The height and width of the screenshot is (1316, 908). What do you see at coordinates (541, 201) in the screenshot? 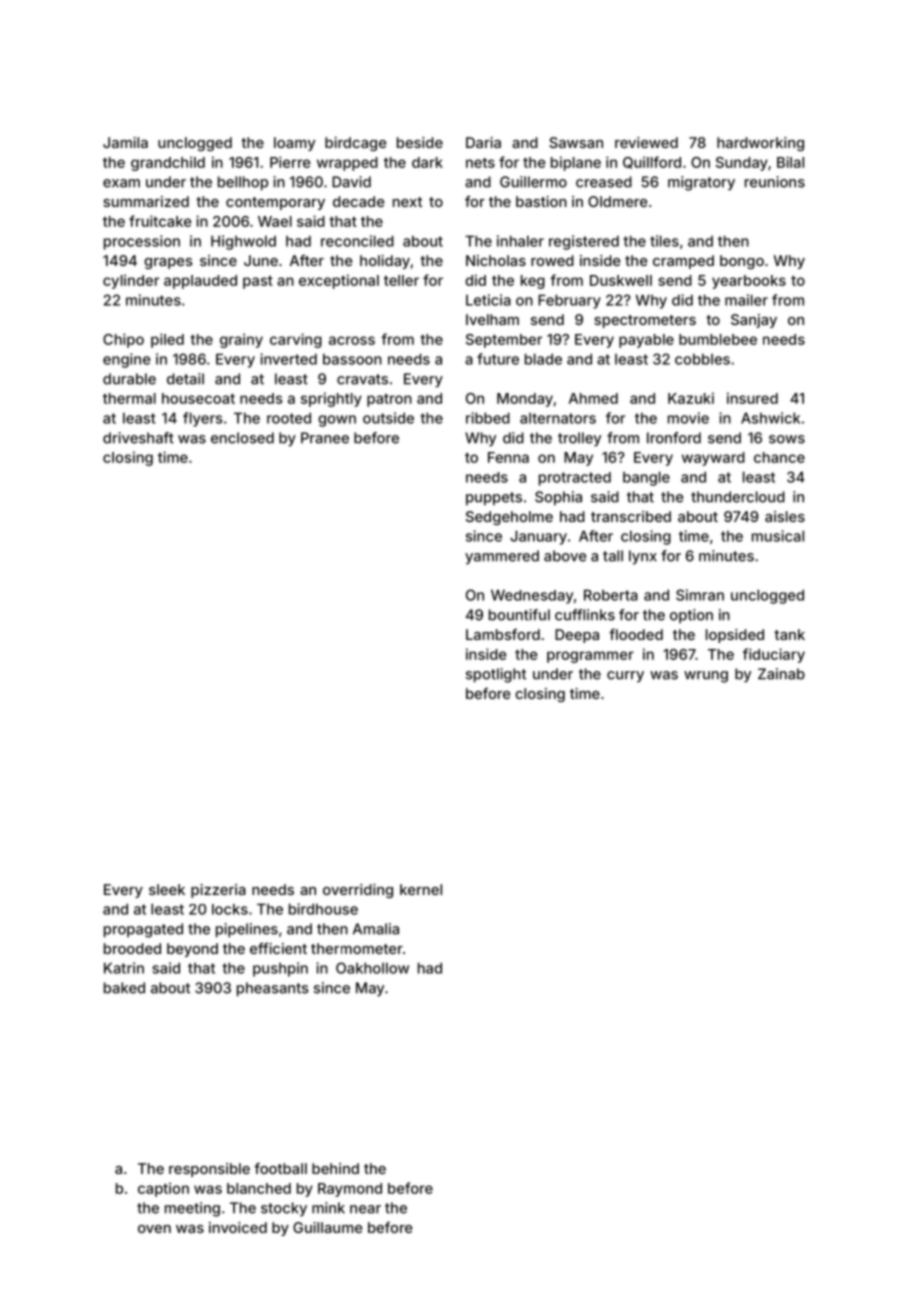
I see `bastion` at bounding box center [541, 201].
